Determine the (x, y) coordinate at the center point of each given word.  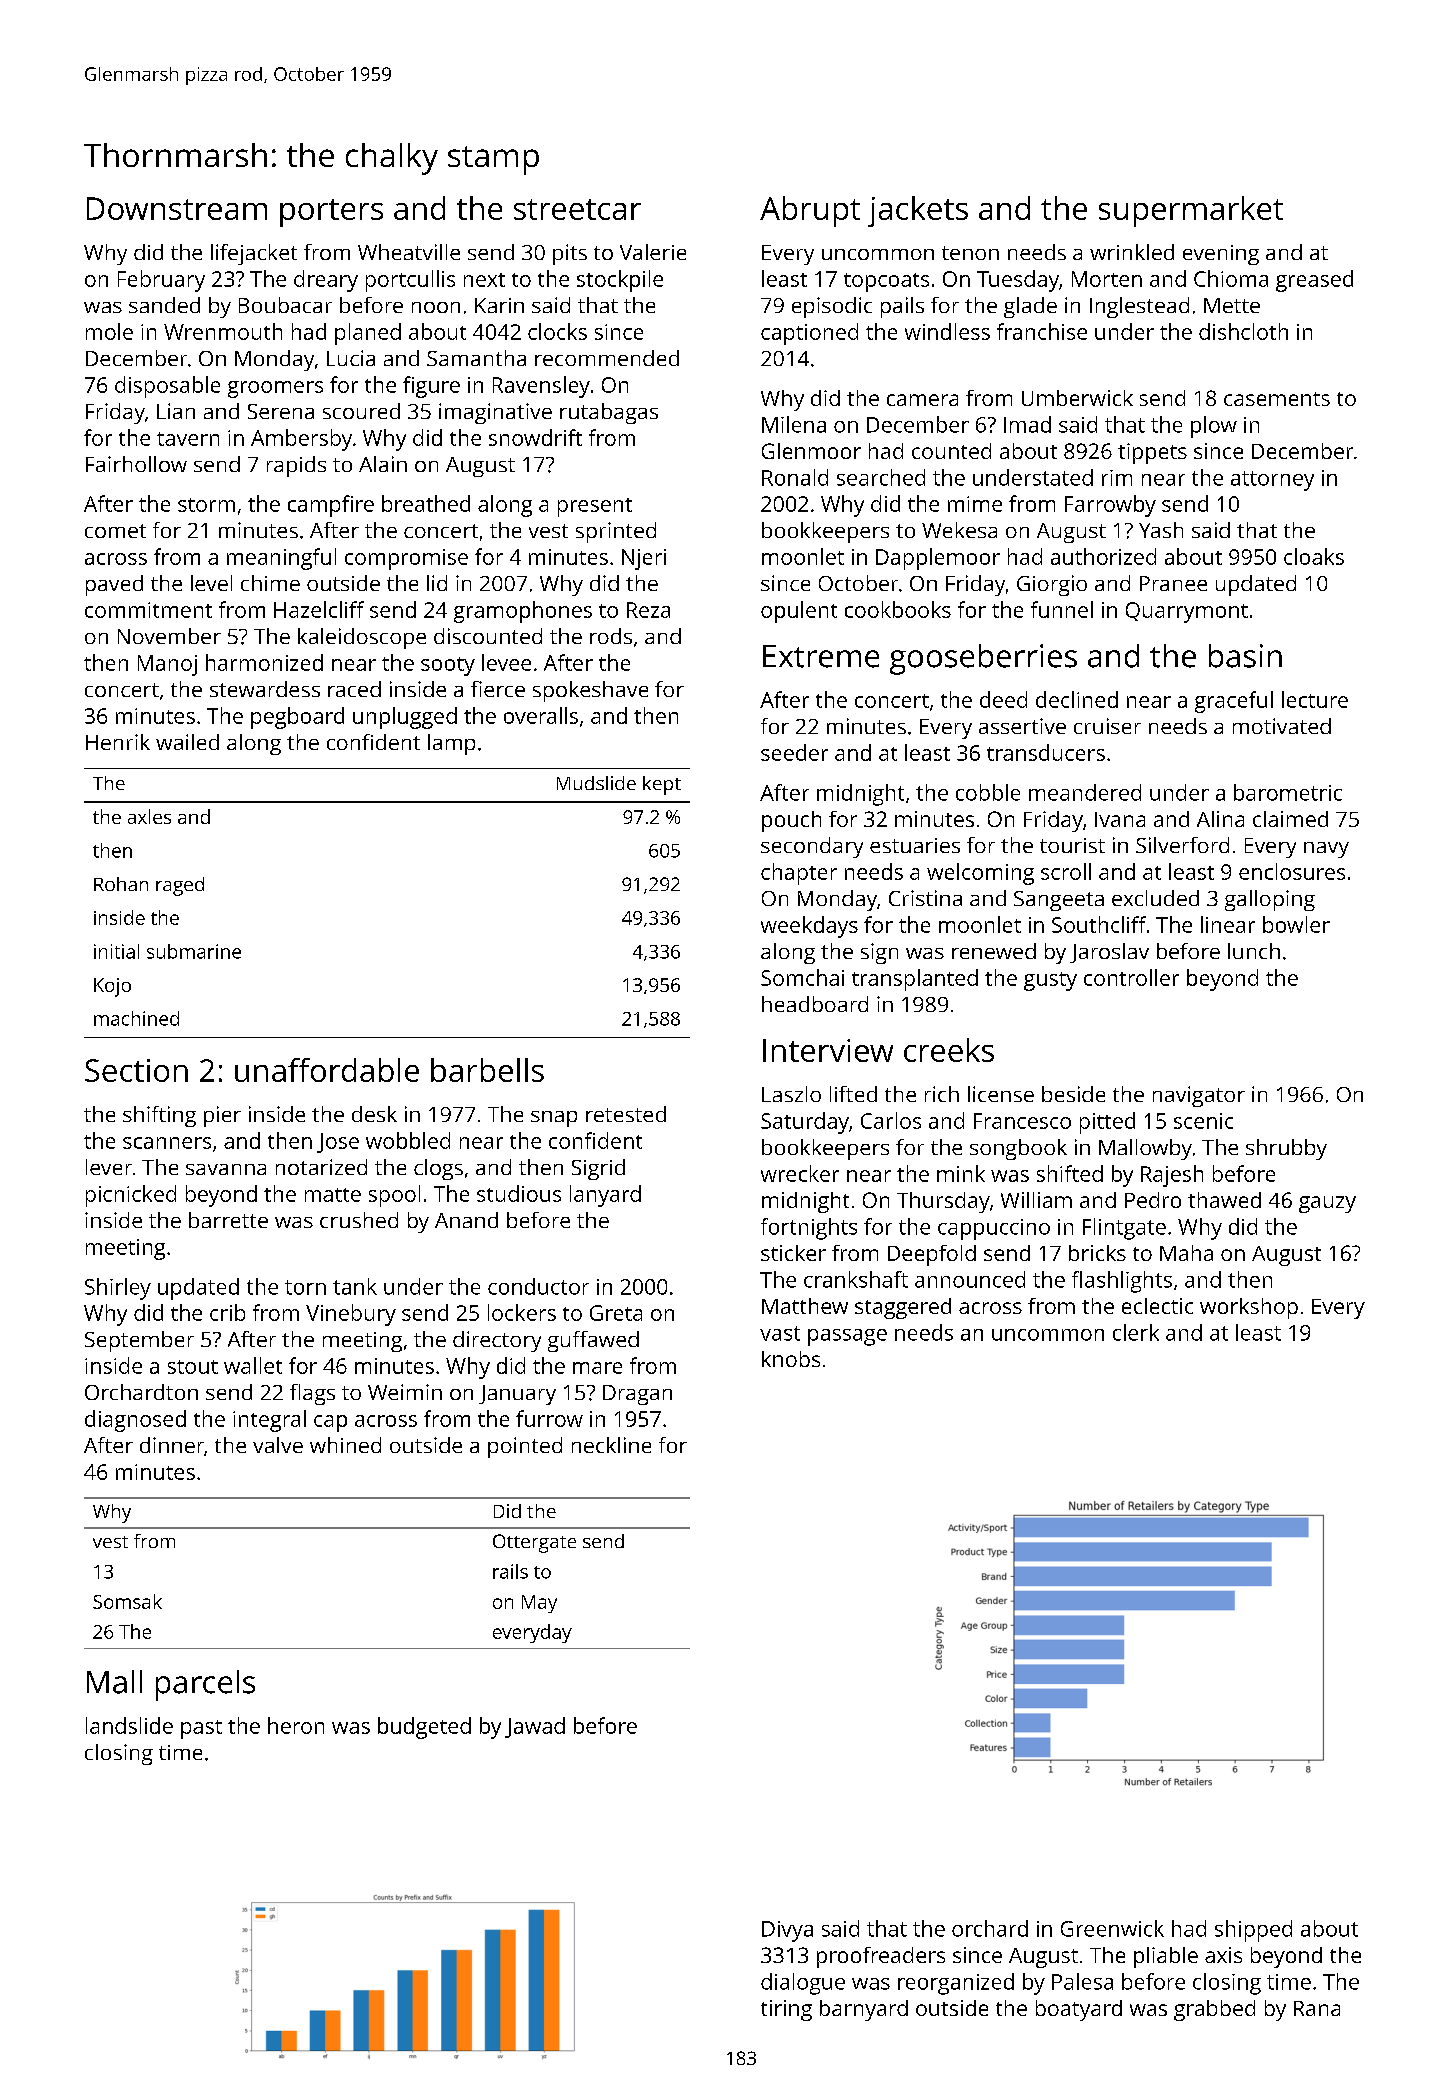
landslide (129, 1725)
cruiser (1107, 726)
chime (270, 583)
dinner (172, 1445)
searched (881, 477)
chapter (799, 874)
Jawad (535, 1727)
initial (116, 951)
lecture (1315, 699)
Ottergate (534, 1543)
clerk (1136, 1332)
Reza (648, 610)
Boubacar (285, 305)
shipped (1253, 1931)
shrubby (1286, 1149)
